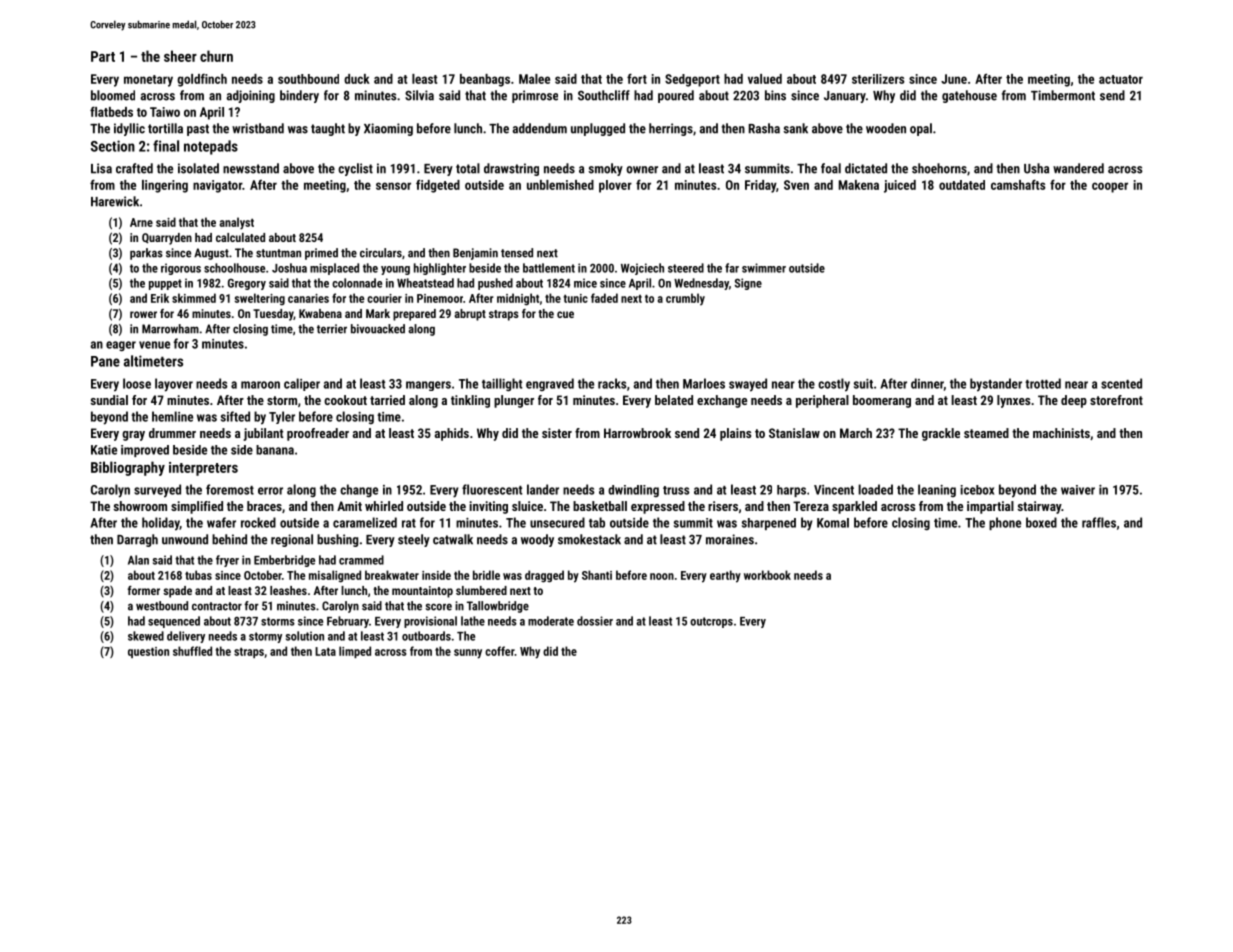  What do you see at coordinates (962, 185) in the page?
I see `outdated` at bounding box center [962, 185].
